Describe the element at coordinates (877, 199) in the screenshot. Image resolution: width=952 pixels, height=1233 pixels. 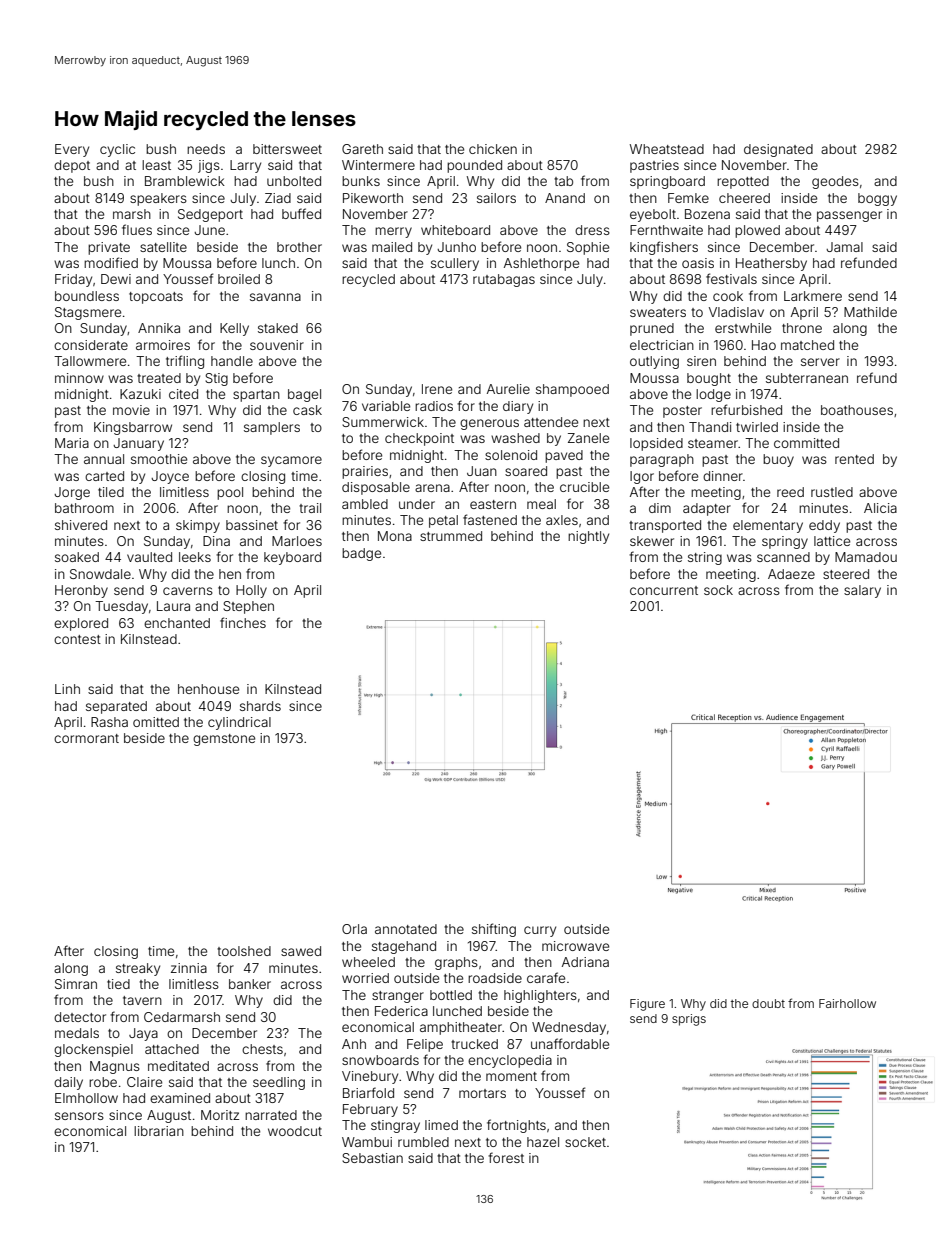
I see `boggy` at that location.
